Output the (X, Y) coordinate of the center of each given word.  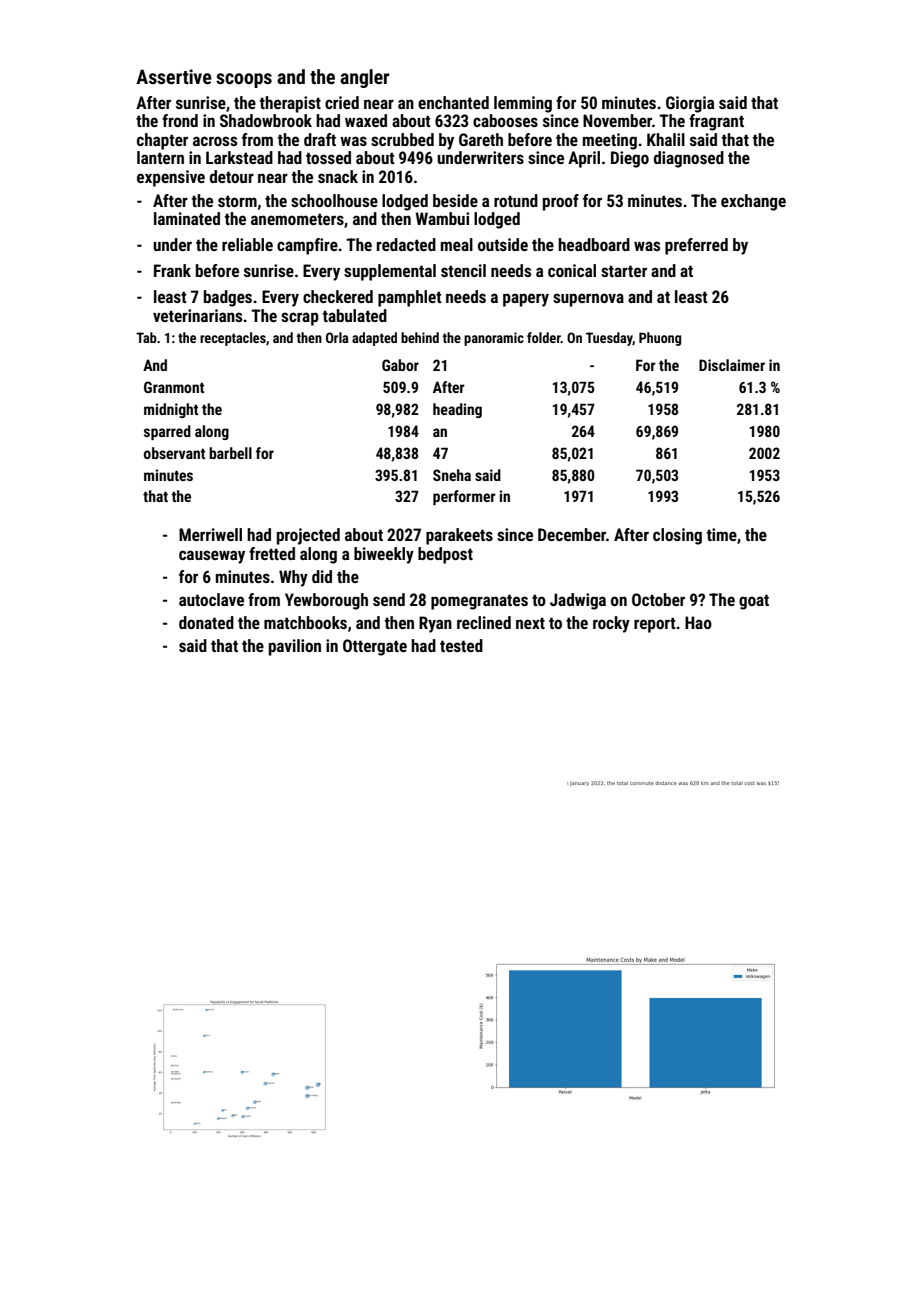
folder (544, 337)
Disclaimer (732, 365)
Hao (698, 622)
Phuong (660, 339)
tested (461, 645)
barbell (230, 453)
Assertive (174, 76)
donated (206, 622)
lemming (523, 104)
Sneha (452, 475)
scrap (300, 319)
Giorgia (690, 104)
